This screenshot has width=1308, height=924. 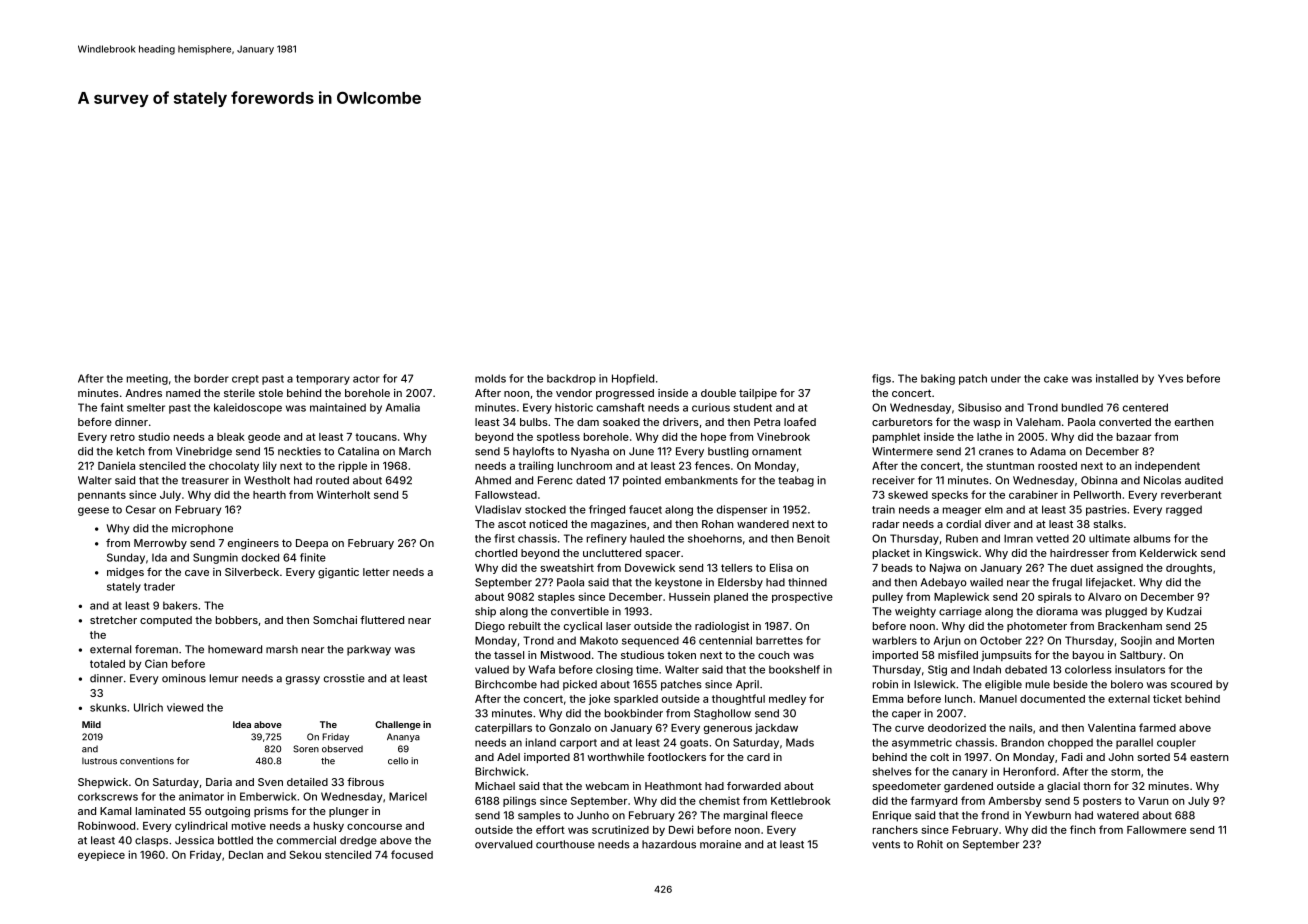 What do you see at coordinates (160, 544) in the screenshot?
I see `Merrowby` at bounding box center [160, 544].
